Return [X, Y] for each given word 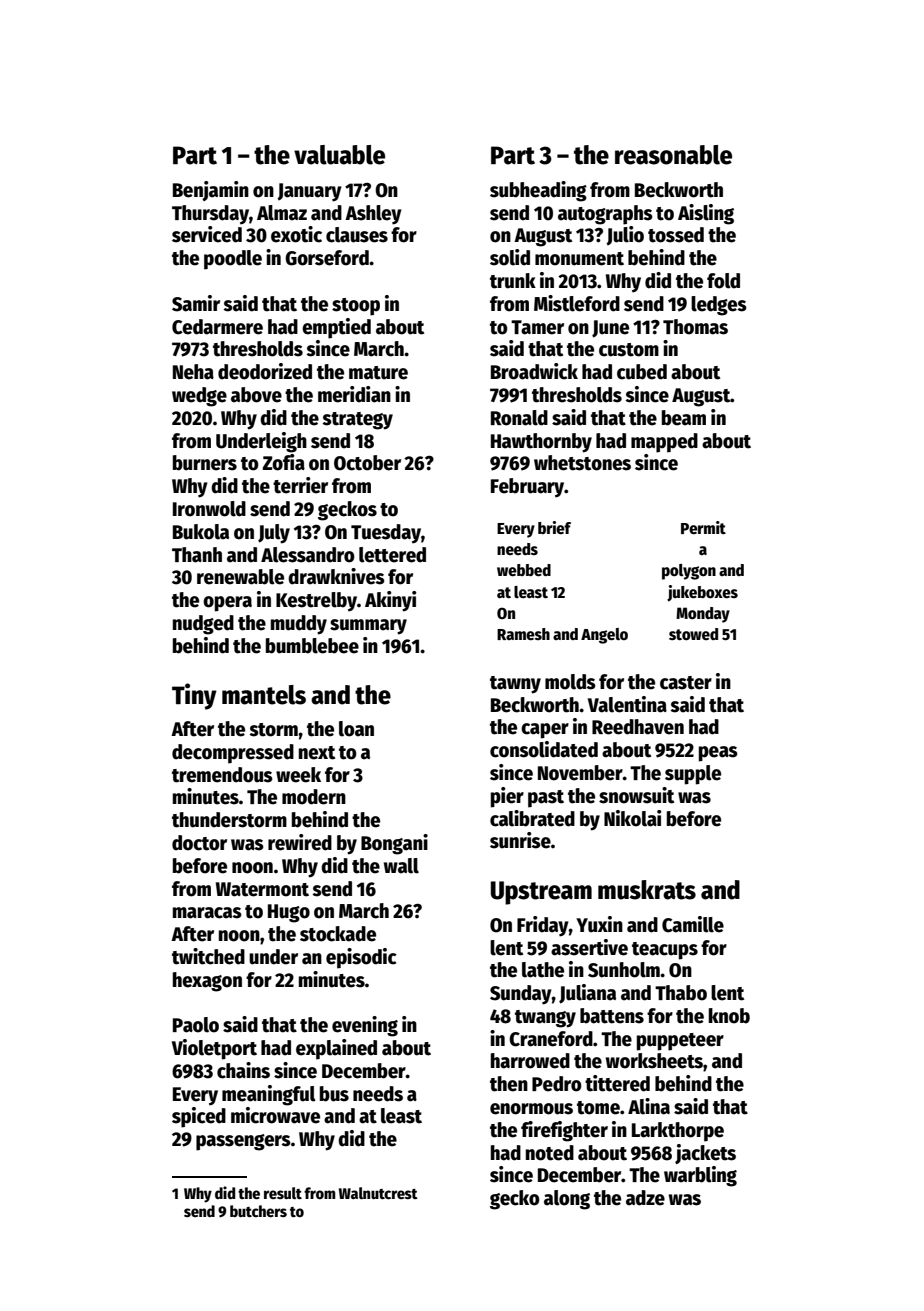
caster [686, 683]
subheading [538, 191]
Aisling [706, 214]
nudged [203, 625]
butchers [258, 1211]
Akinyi [390, 601]
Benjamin [211, 191]
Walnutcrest [378, 1193]
